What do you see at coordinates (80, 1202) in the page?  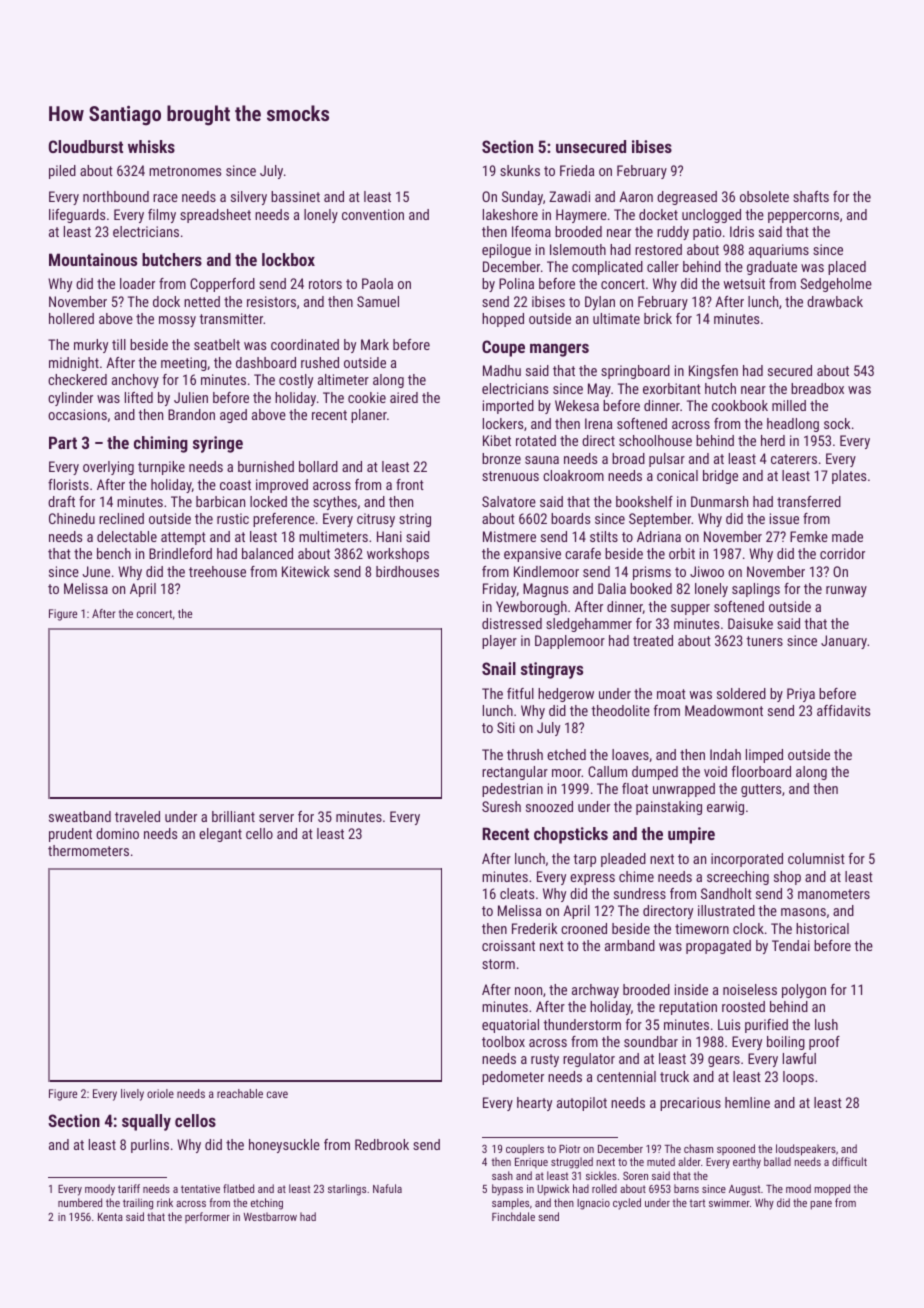 I see `numbered` at bounding box center [80, 1202].
